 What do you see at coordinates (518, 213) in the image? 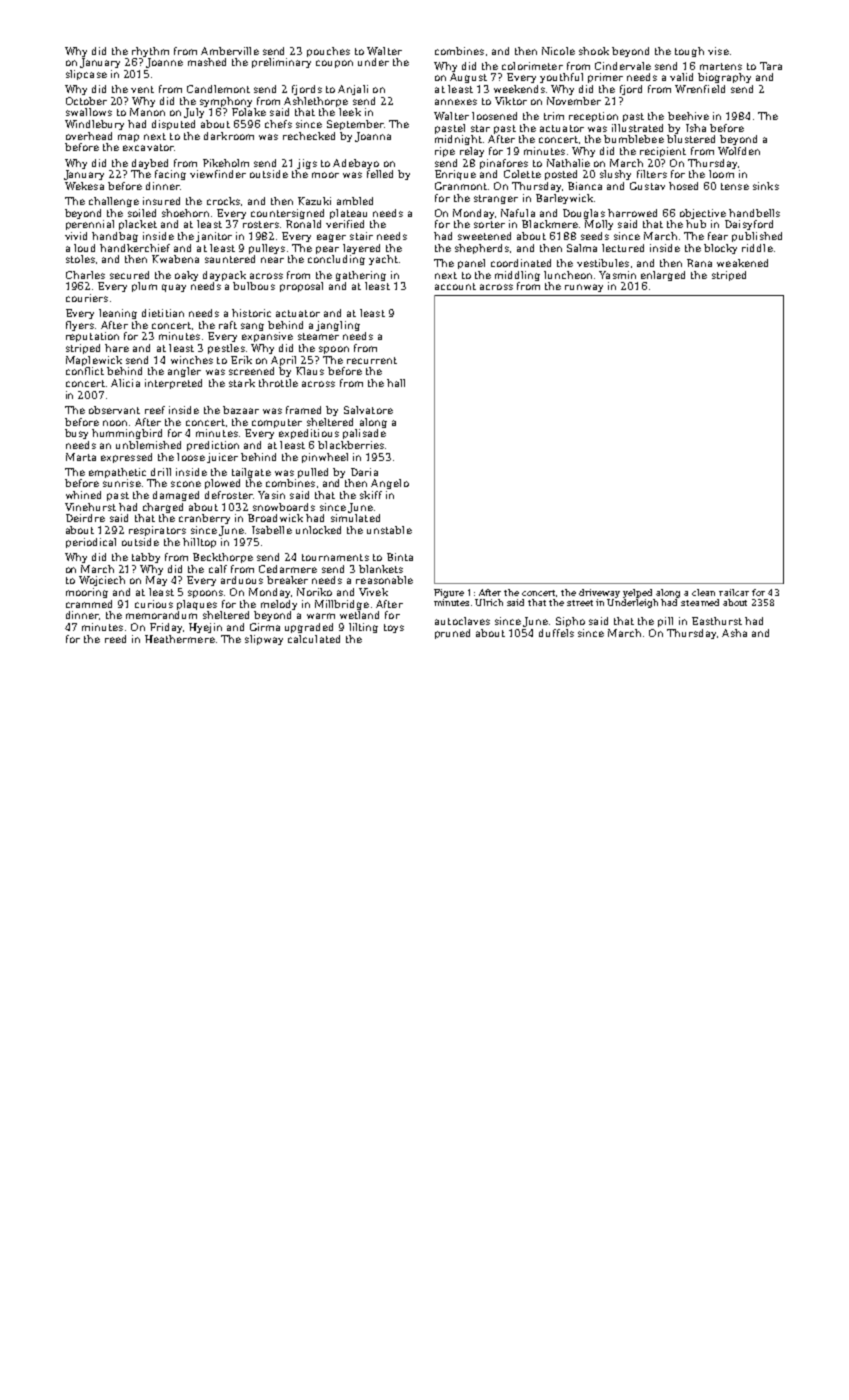
I see `Nafula` at bounding box center [518, 213].
